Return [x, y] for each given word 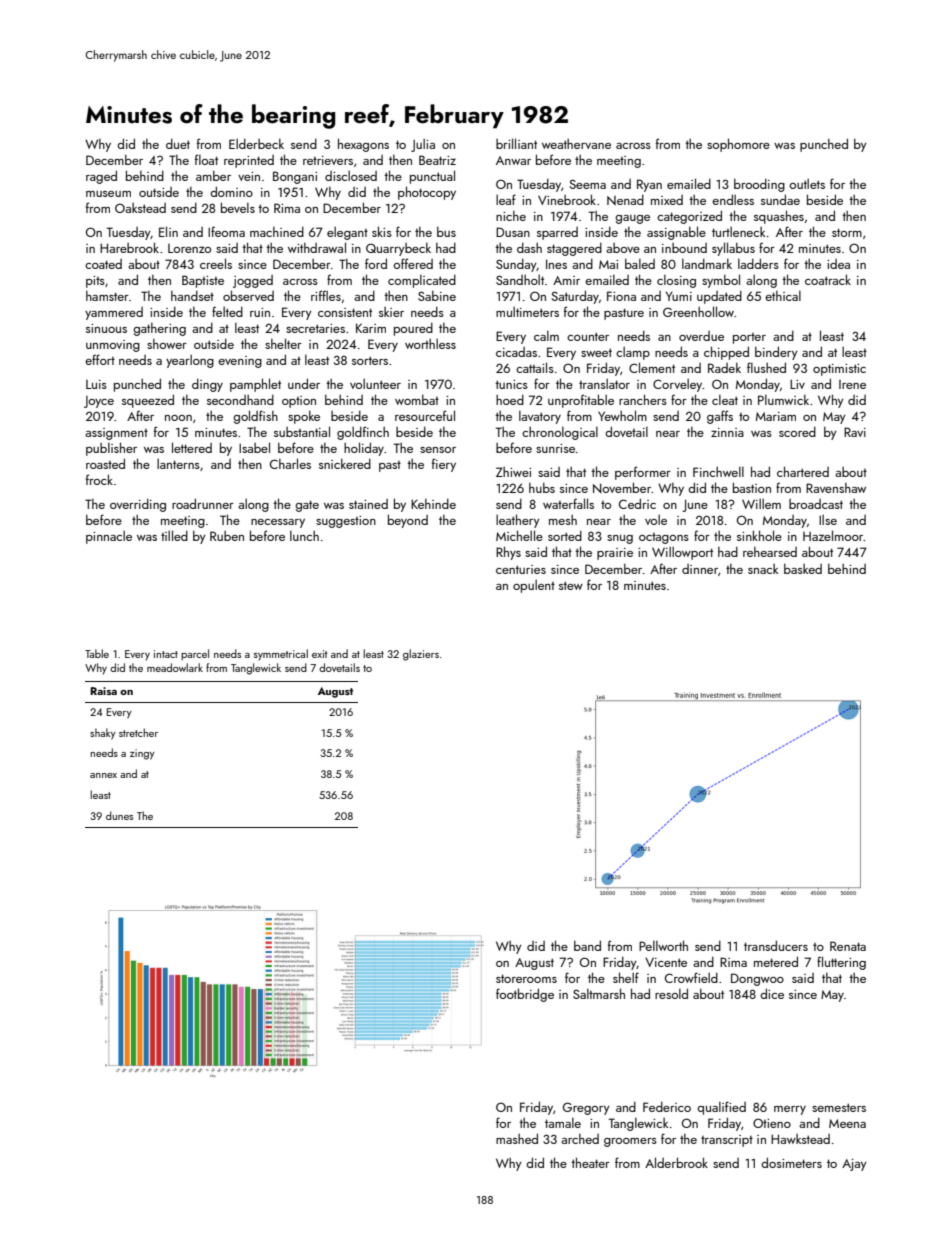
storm [847, 232]
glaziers [421, 655]
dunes [119, 815]
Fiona [621, 296]
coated [103, 264]
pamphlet [255, 385]
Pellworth [663, 945]
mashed [517, 1138]
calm [546, 336]
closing [676, 281]
